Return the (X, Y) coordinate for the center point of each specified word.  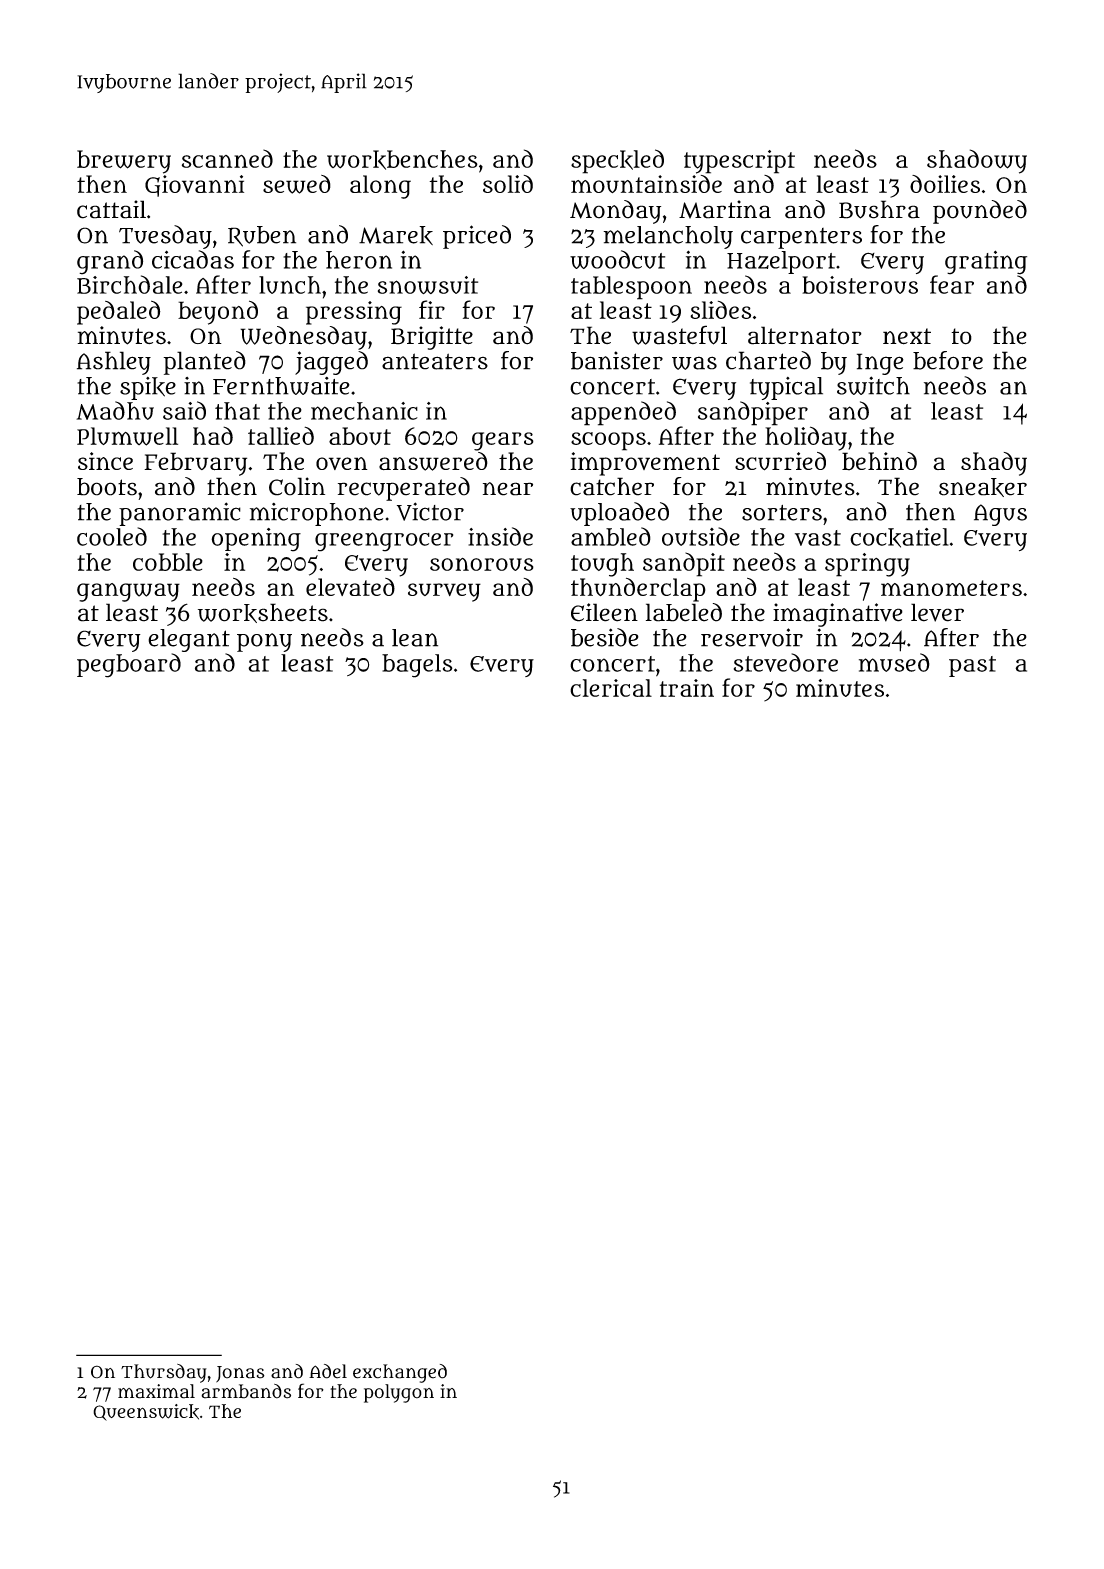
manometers (951, 588)
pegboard (129, 665)
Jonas (240, 1374)
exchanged (400, 1373)
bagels (417, 666)
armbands (246, 1391)
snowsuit (428, 285)
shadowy (977, 161)
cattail (111, 209)
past (972, 666)
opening (256, 540)
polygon (399, 1393)
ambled (611, 536)
